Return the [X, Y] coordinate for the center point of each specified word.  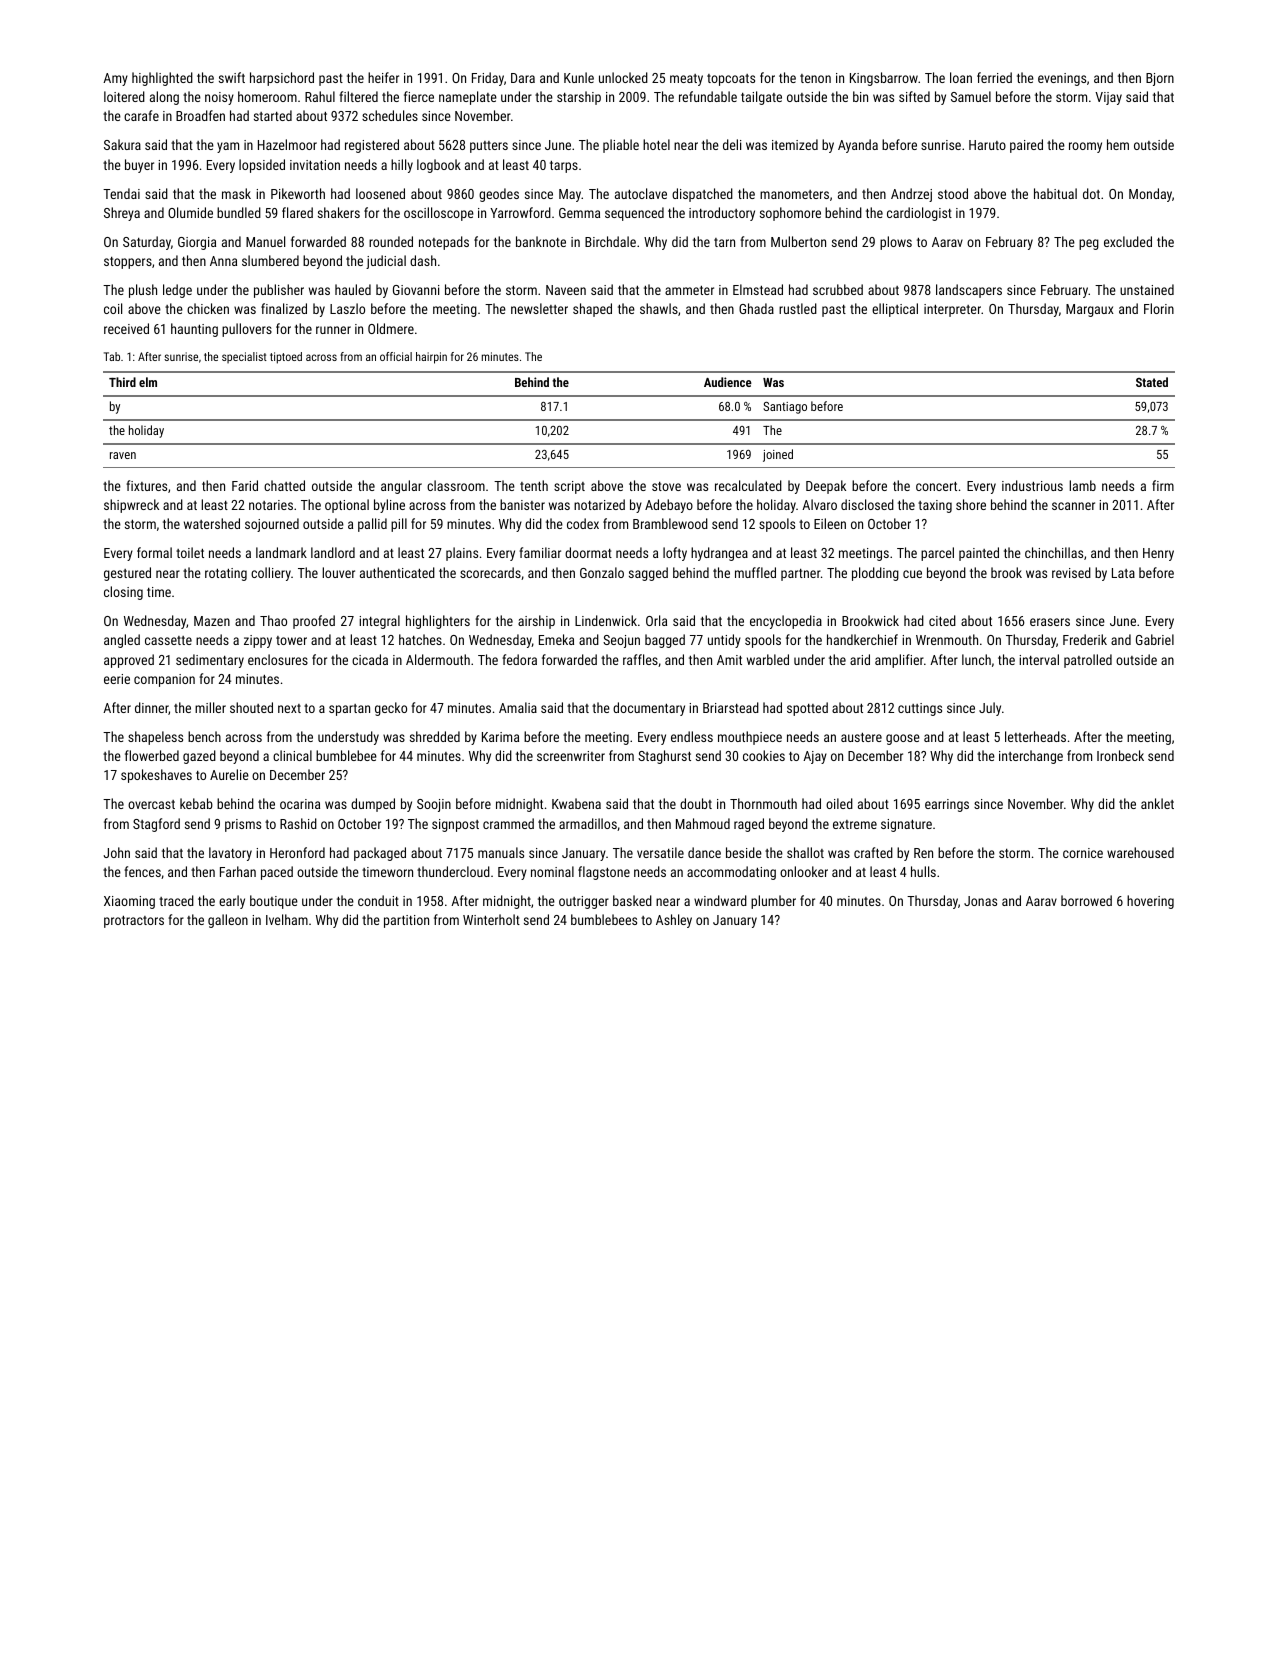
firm [1163, 485]
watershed [212, 523]
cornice [1083, 853]
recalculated [748, 485]
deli [732, 144]
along [164, 98]
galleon [228, 921]
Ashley [674, 921]
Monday [1150, 195]
